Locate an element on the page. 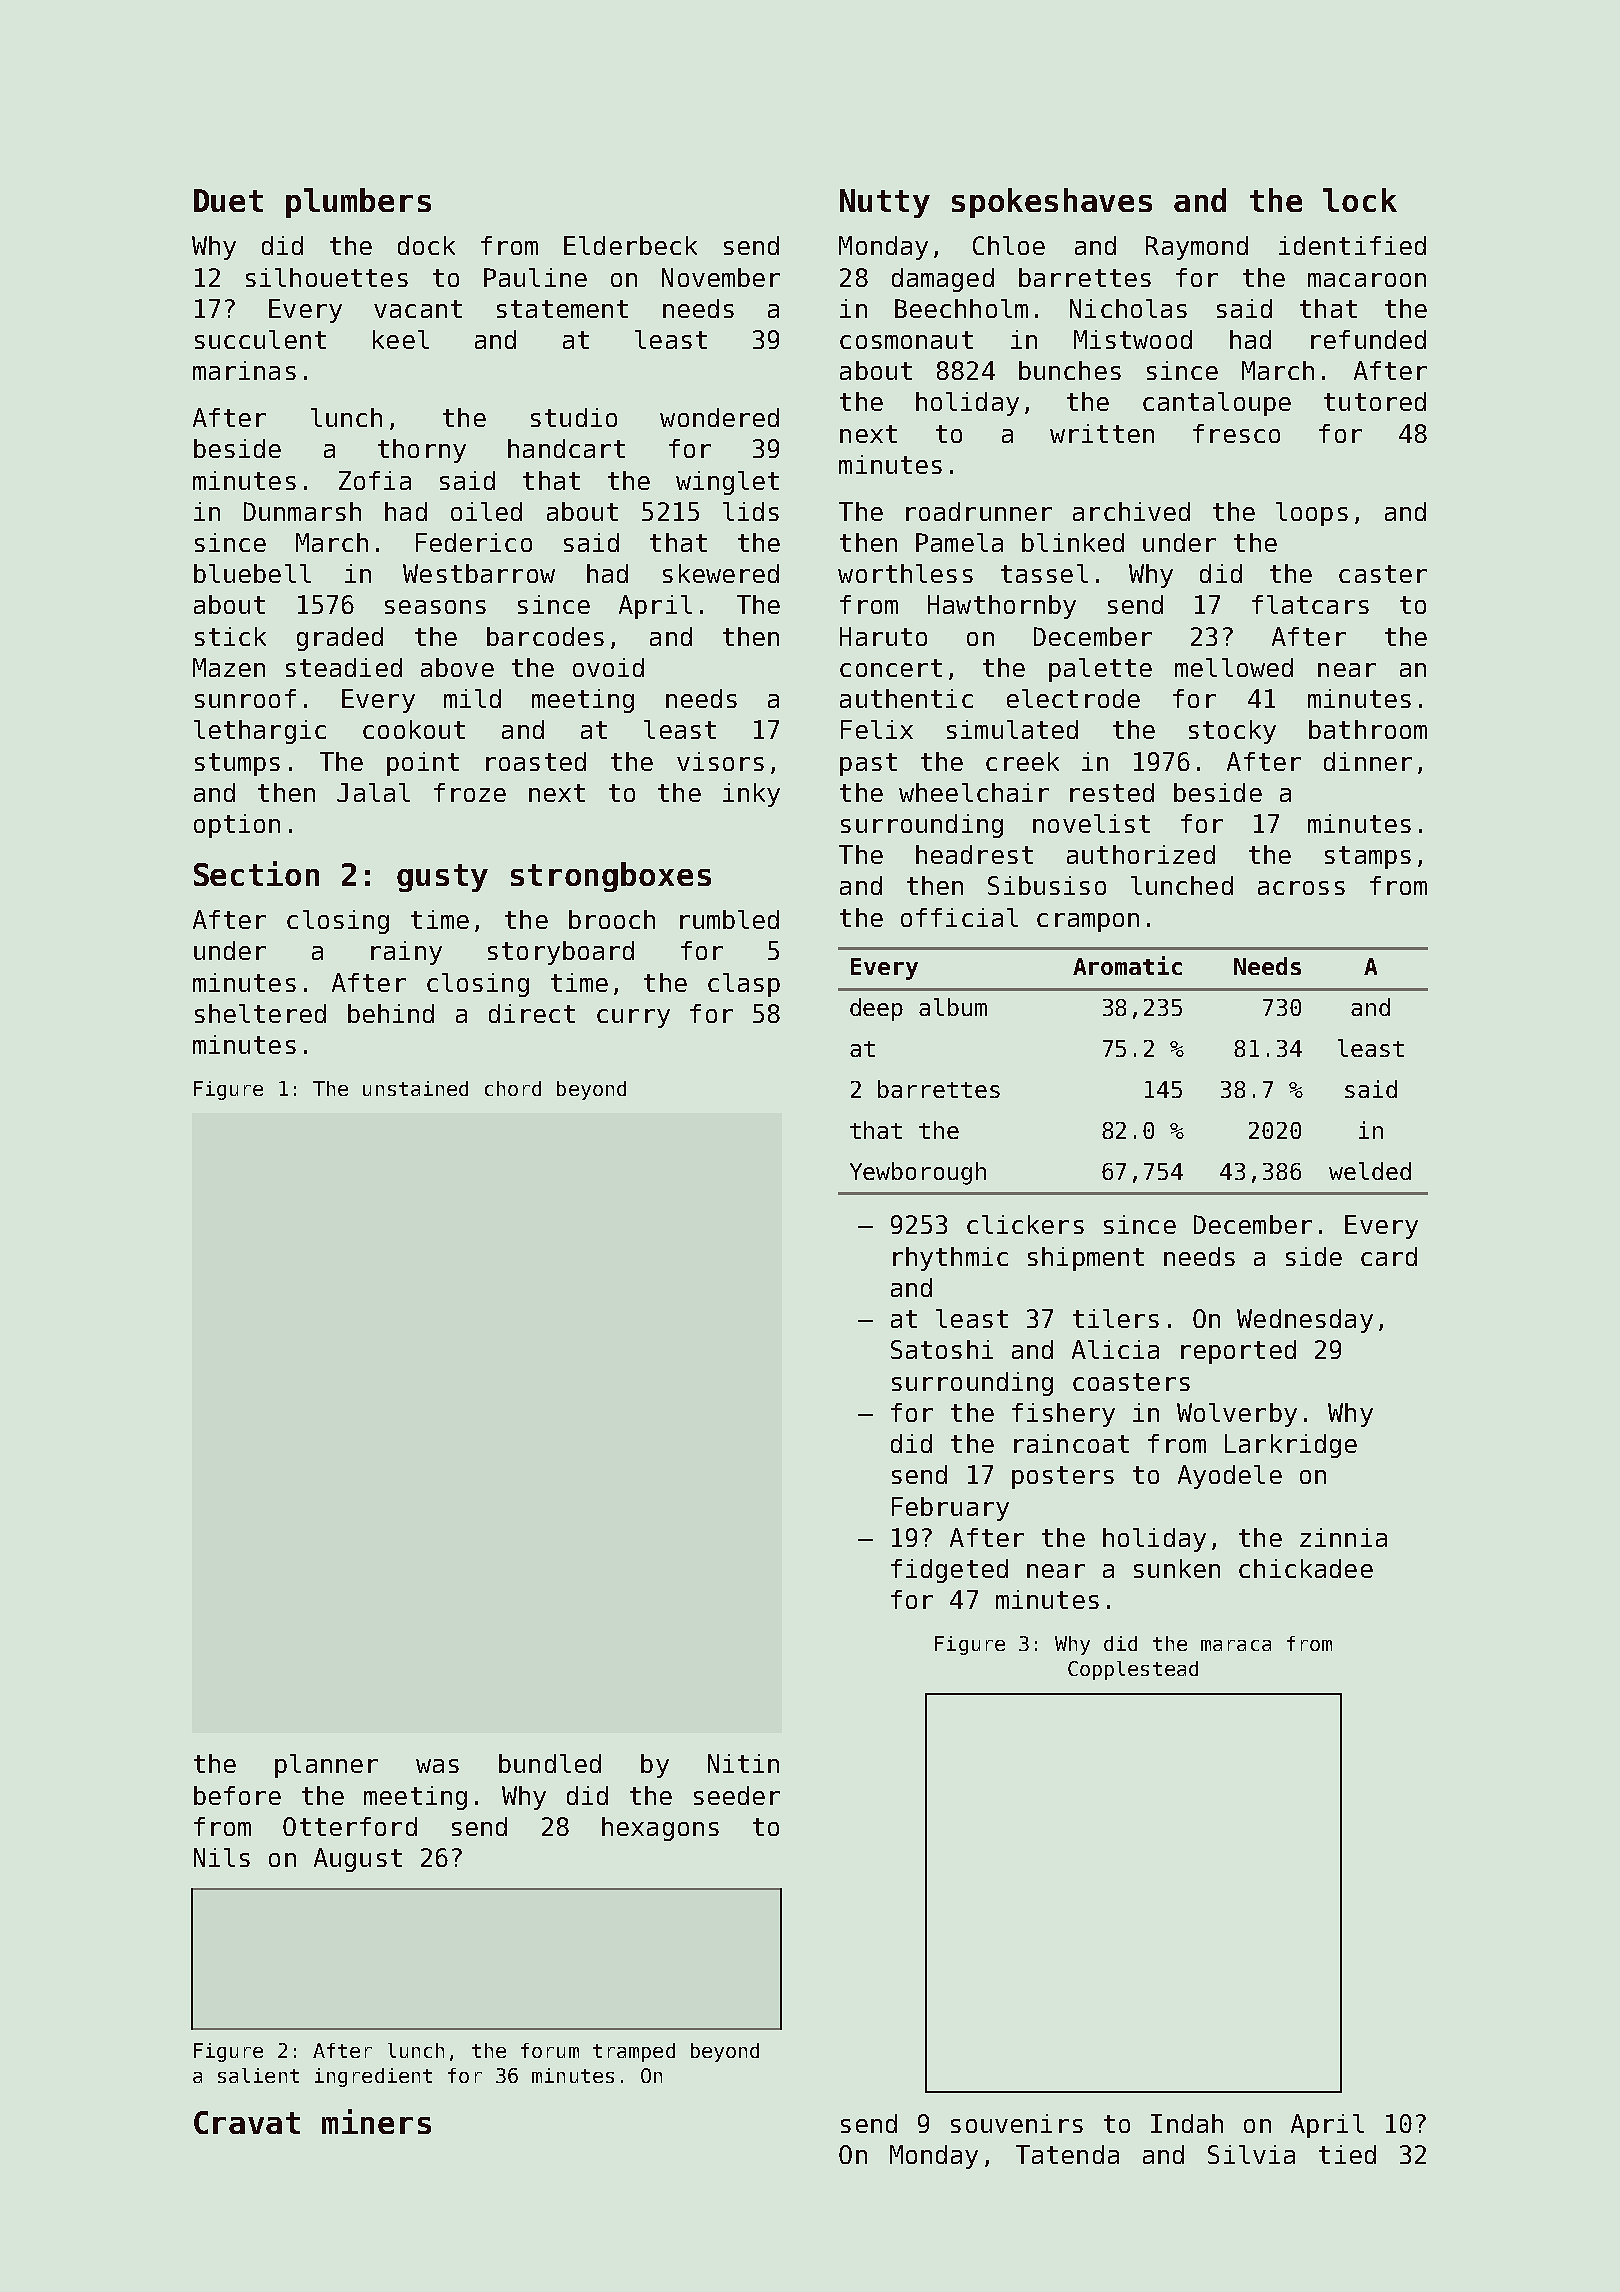 Image resolution: width=1620 pixels, height=2292 pixels. tramped is located at coordinates (634, 2052).
